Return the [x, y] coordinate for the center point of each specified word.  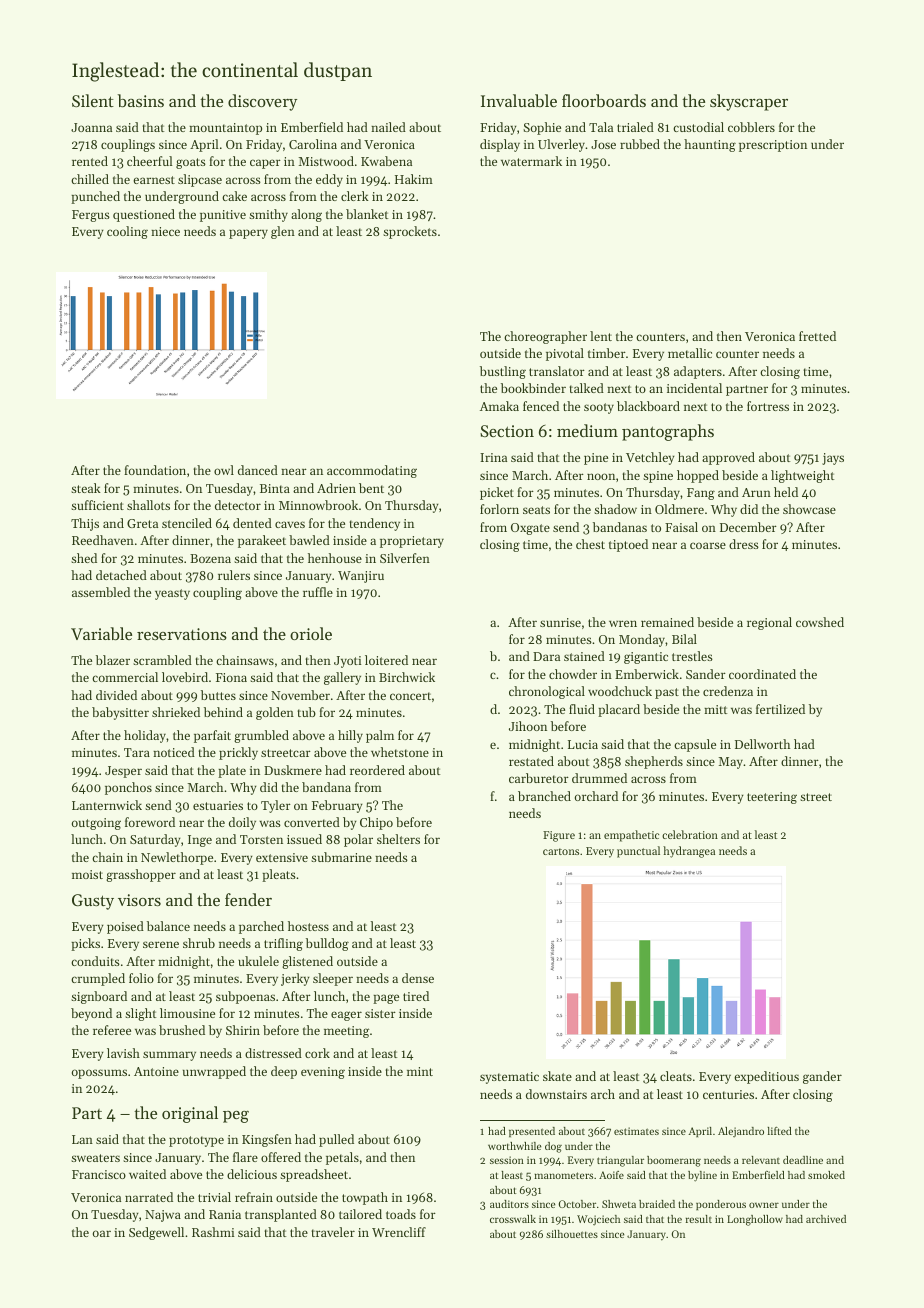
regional [769, 623]
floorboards [604, 100]
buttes [218, 695]
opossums [99, 1074]
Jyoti [347, 662]
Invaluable [519, 100]
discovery [262, 102]
